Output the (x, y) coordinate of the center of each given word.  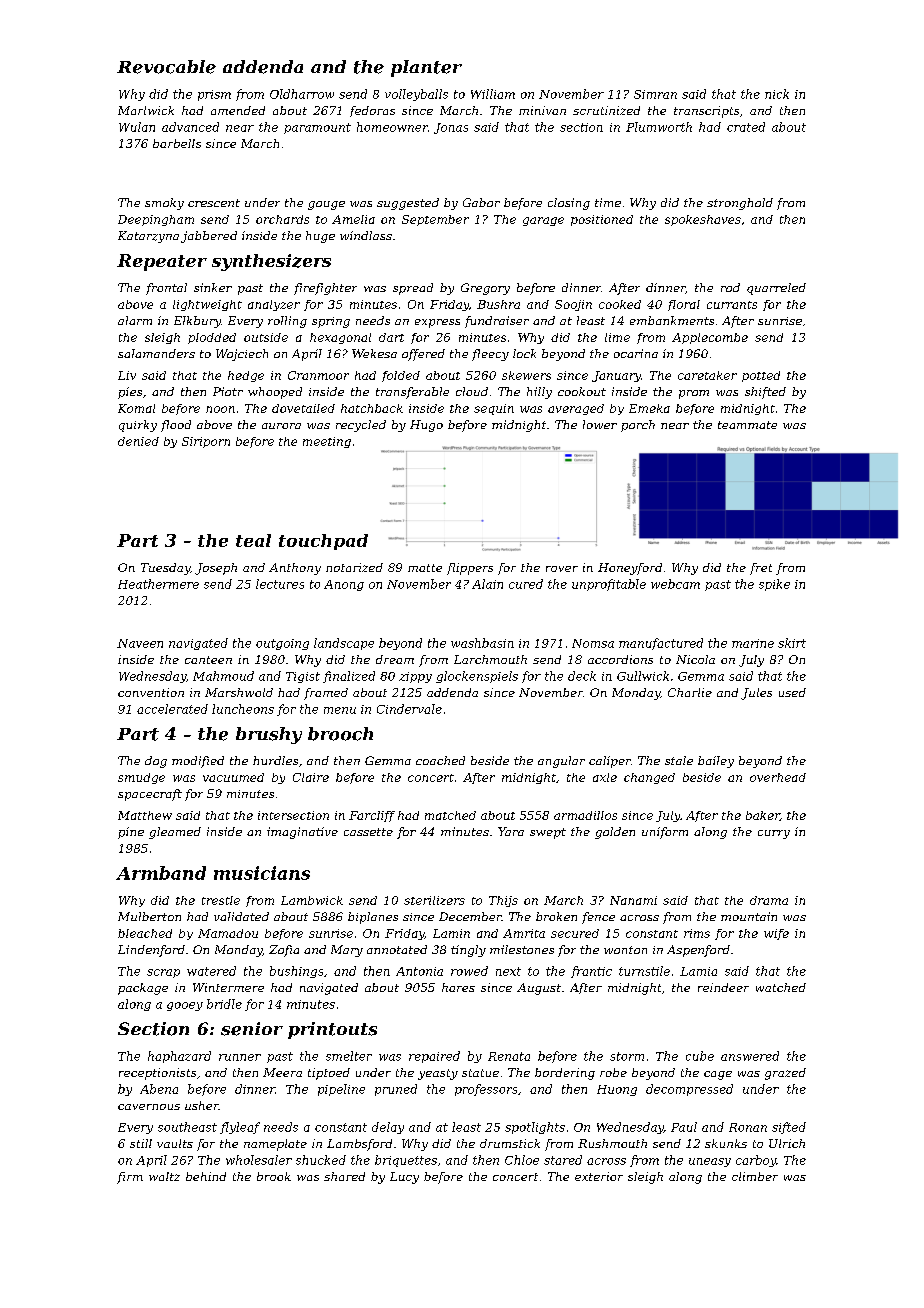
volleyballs (416, 95)
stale (679, 760)
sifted (789, 1128)
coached (440, 760)
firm (130, 1178)
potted (761, 376)
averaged (576, 409)
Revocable (166, 67)
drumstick (510, 1143)
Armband (161, 873)
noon (220, 409)
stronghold (740, 204)
